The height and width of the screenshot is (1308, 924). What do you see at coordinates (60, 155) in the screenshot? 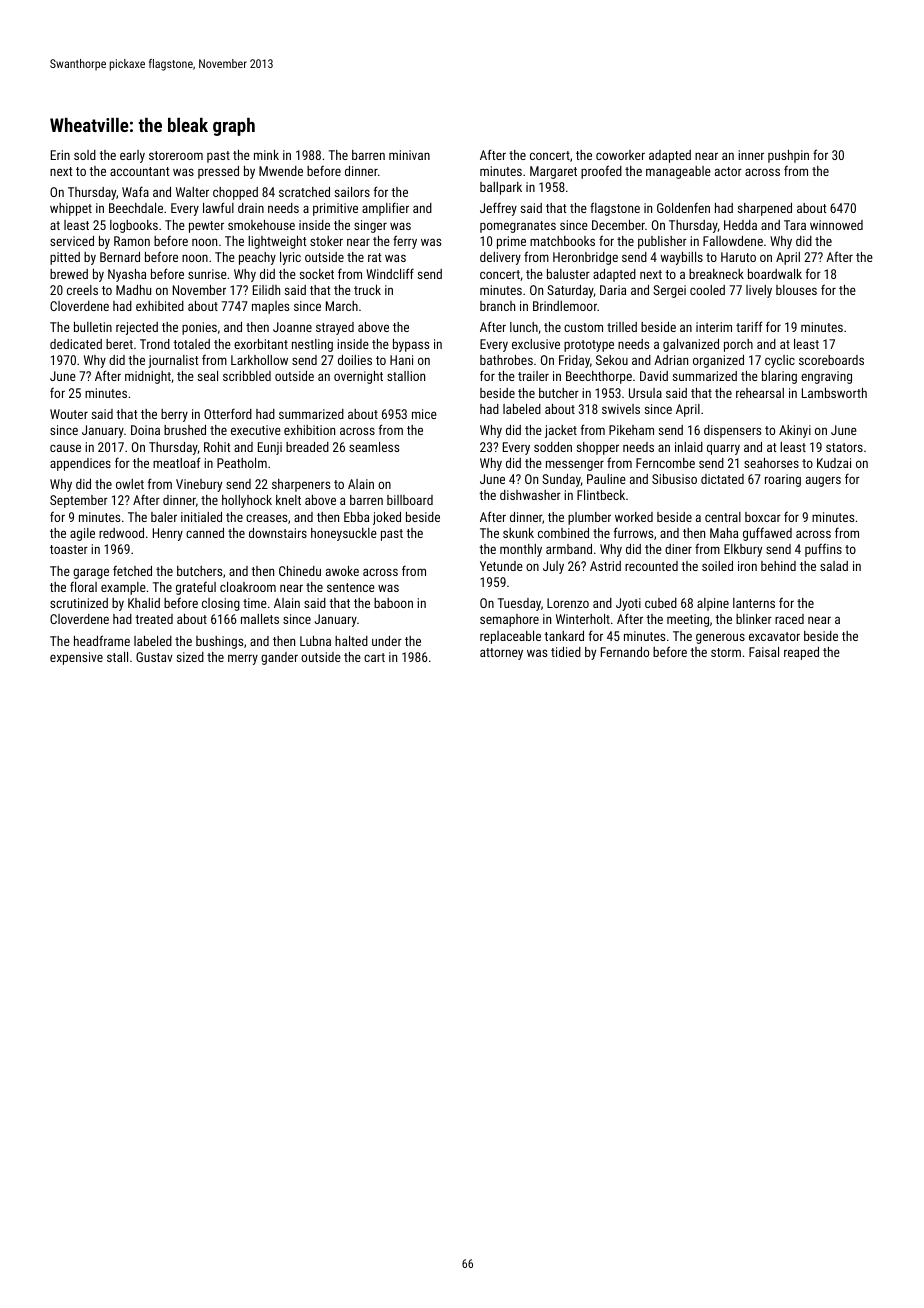
I see `Erin` at bounding box center [60, 155].
